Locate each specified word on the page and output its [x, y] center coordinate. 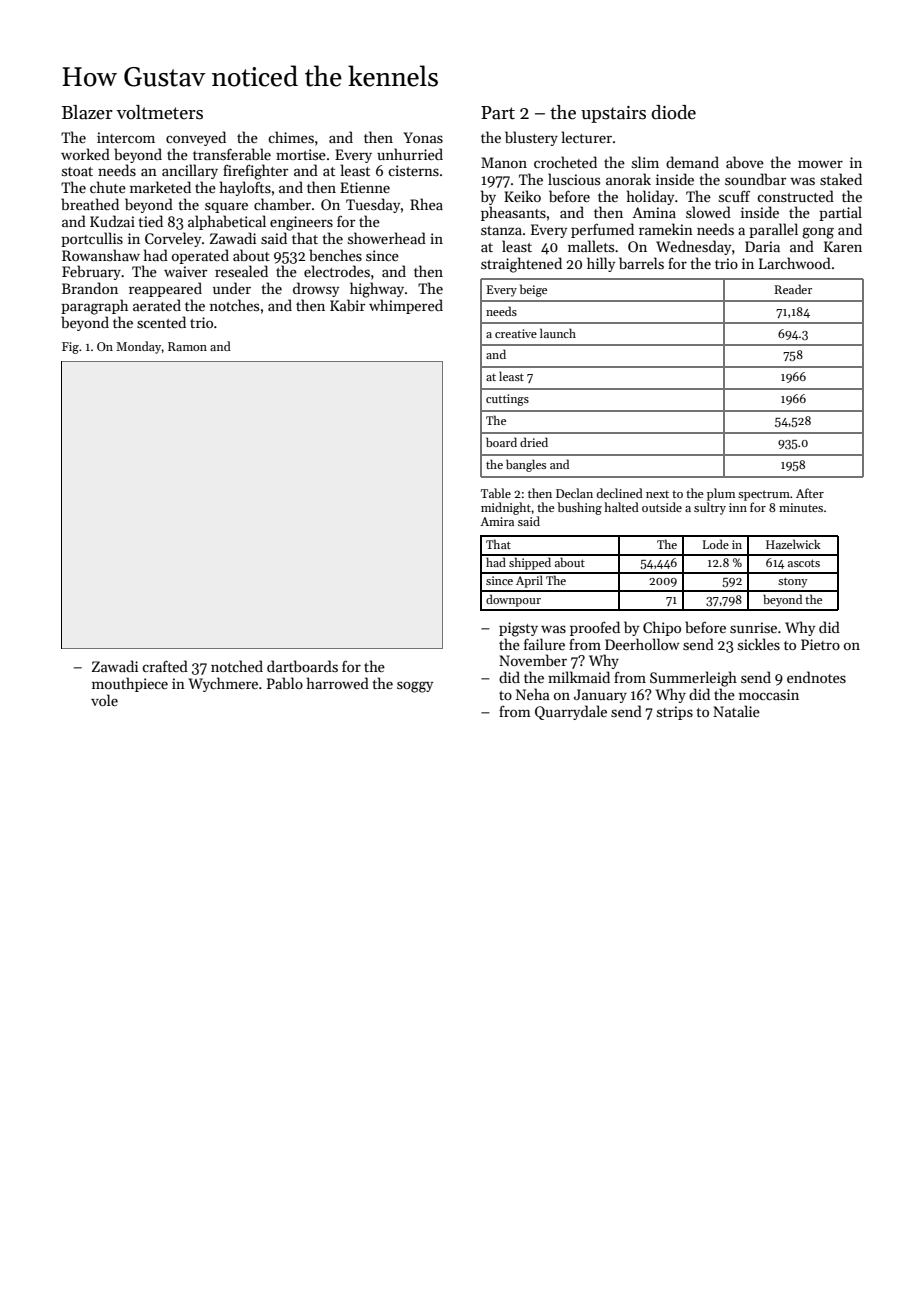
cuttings [507, 400]
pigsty [518, 629]
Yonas [423, 137]
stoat [77, 171]
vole [104, 700]
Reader [793, 289]
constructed [795, 196]
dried [534, 442]
